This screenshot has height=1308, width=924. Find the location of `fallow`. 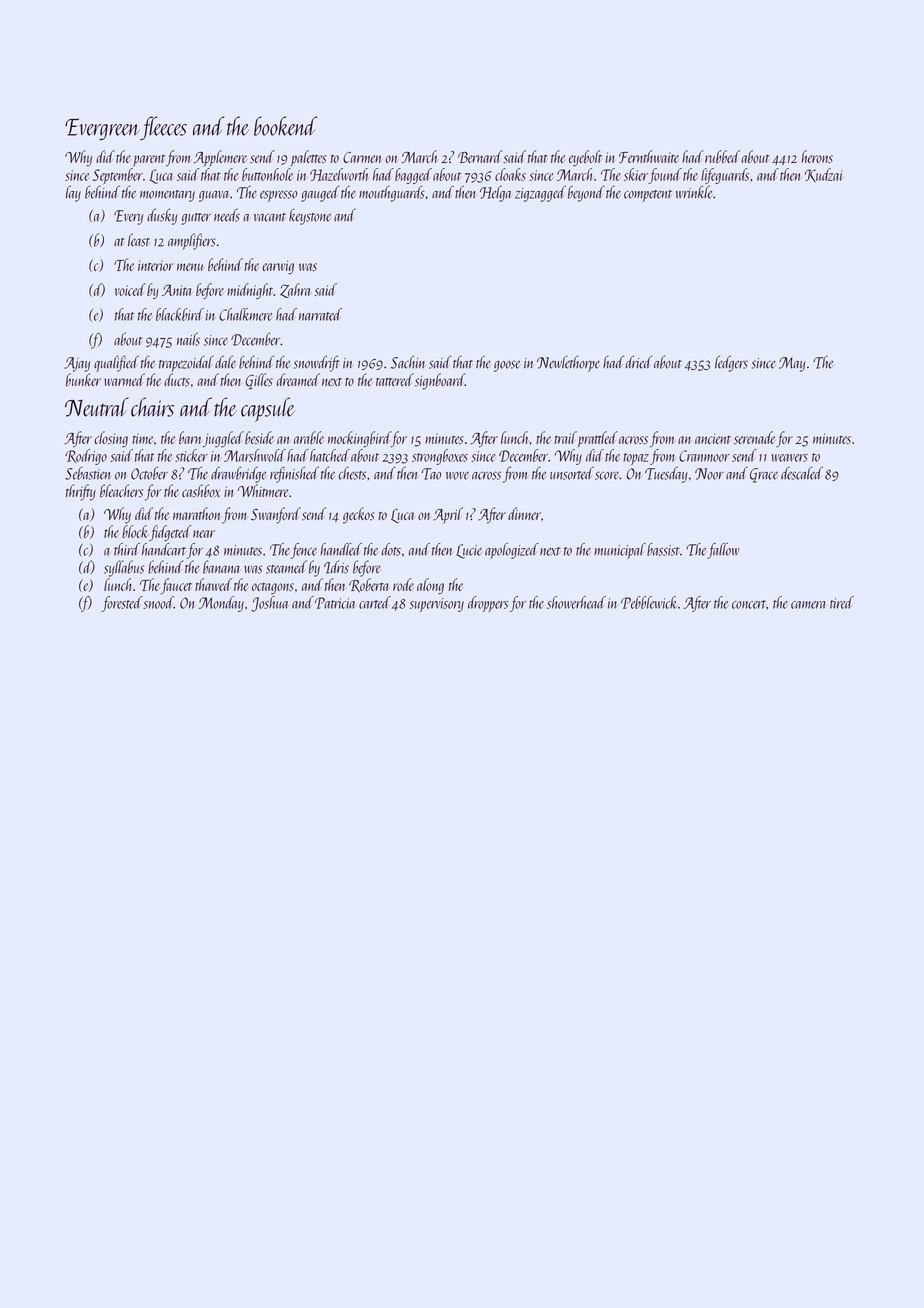

fallow is located at coordinates (723, 551).
